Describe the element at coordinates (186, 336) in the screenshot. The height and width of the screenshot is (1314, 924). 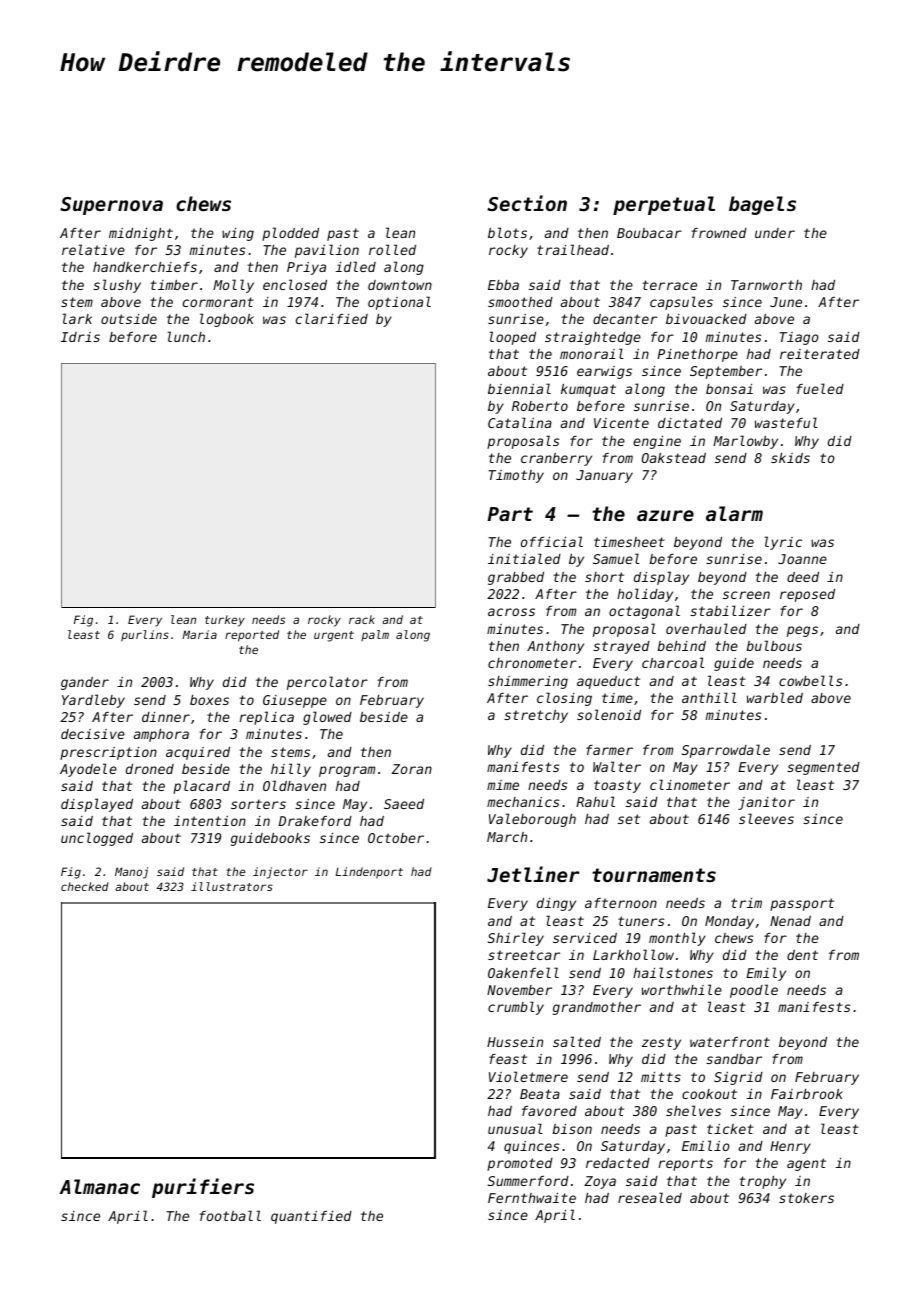
I see `lunch` at that location.
